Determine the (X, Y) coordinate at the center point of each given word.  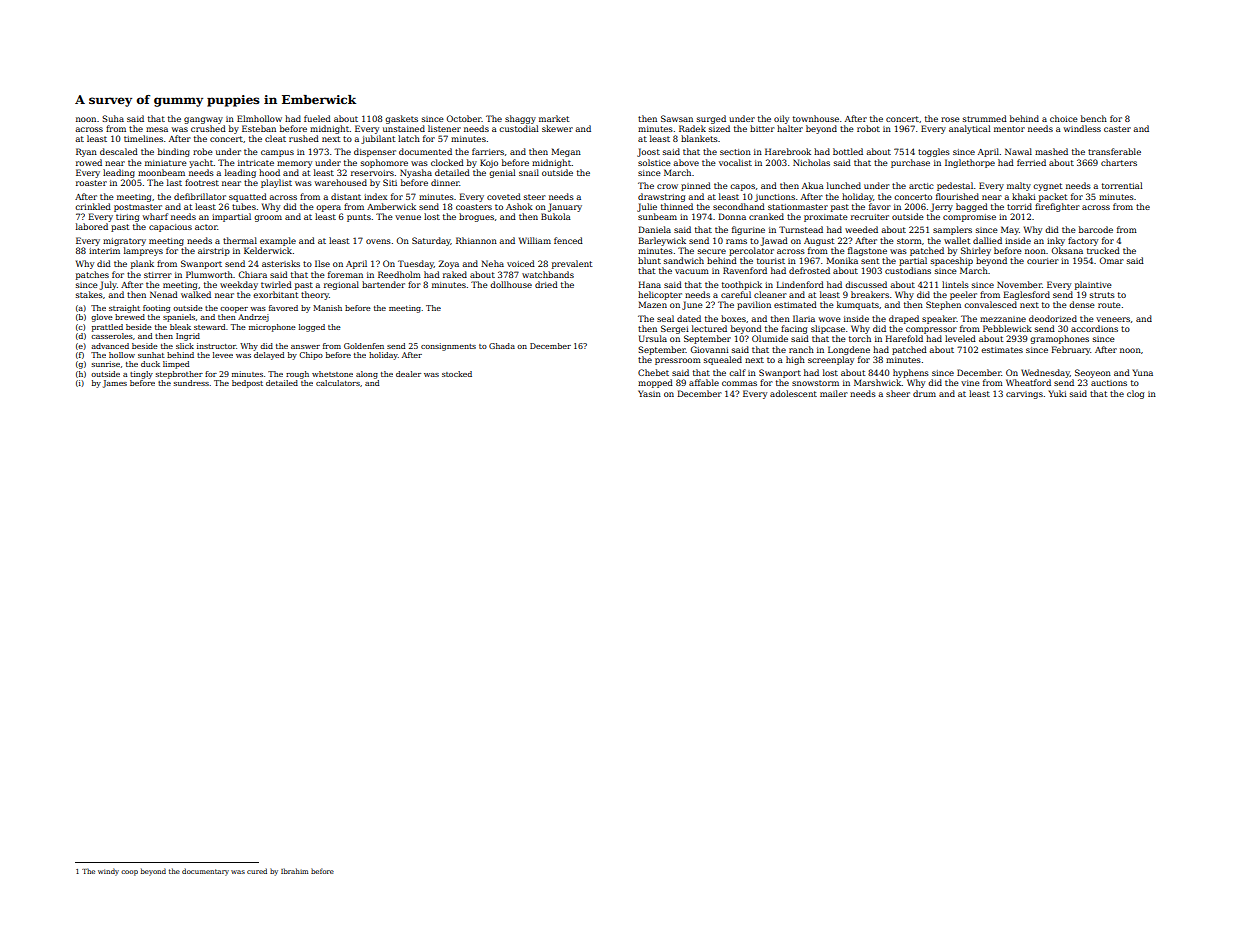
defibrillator (200, 196)
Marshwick (878, 382)
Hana (649, 284)
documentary (205, 872)
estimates (1002, 350)
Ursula (653, 338)
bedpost (247, 384)
